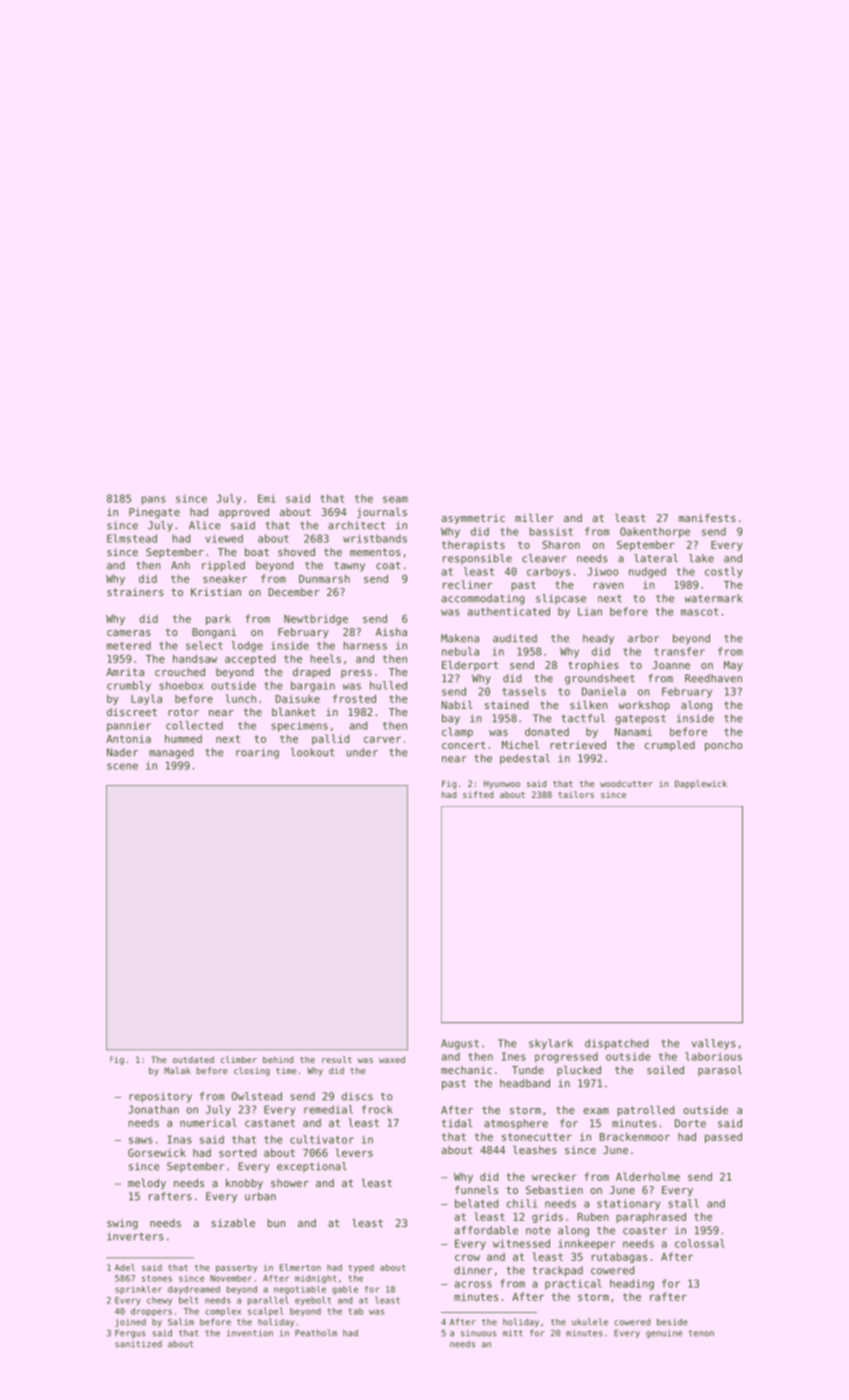  What do you see at coordinates (576, 794) in the document?
I see `tailors` at bounding box center [576, 794].
